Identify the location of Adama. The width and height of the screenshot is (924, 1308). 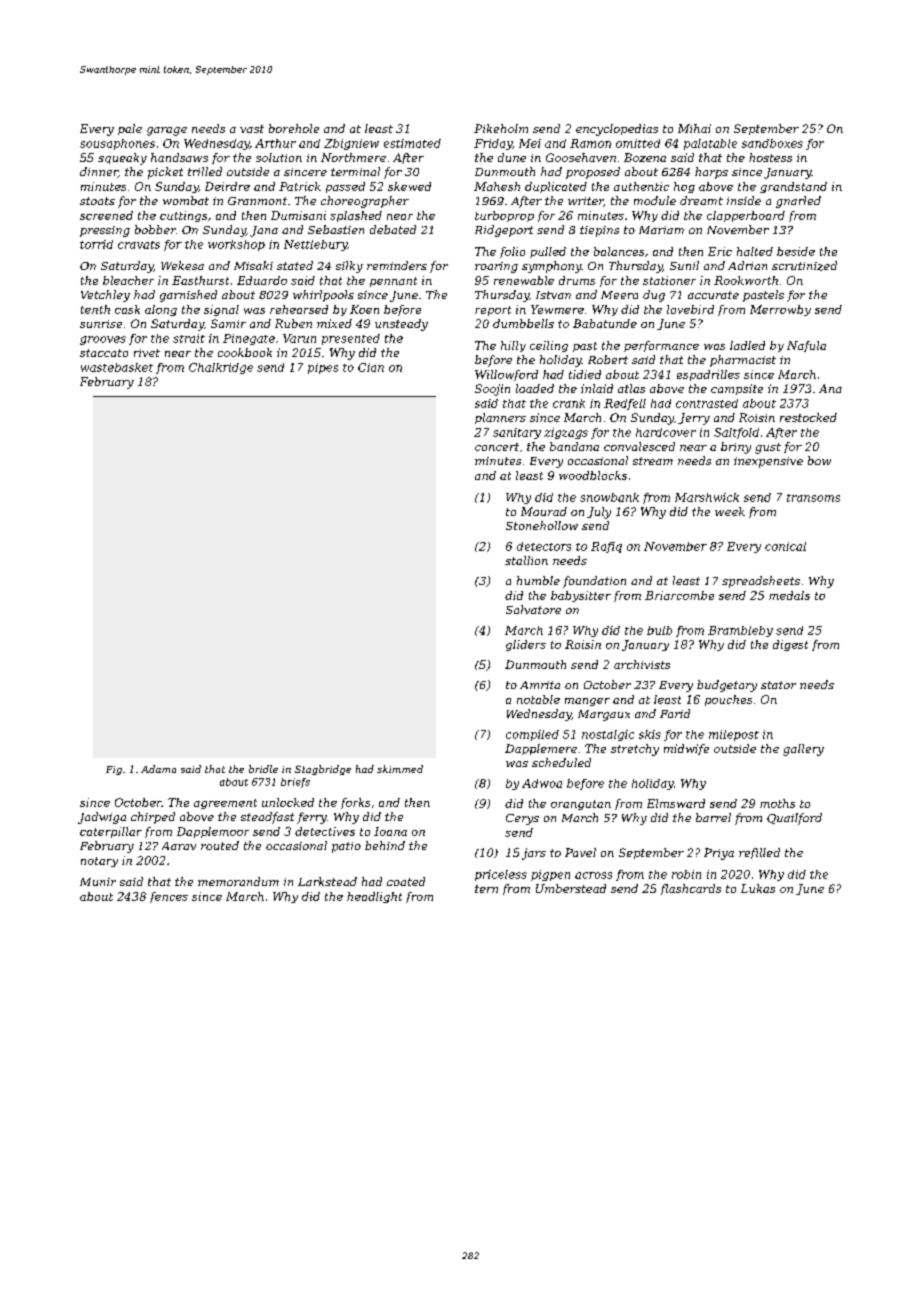
(158, 769).
